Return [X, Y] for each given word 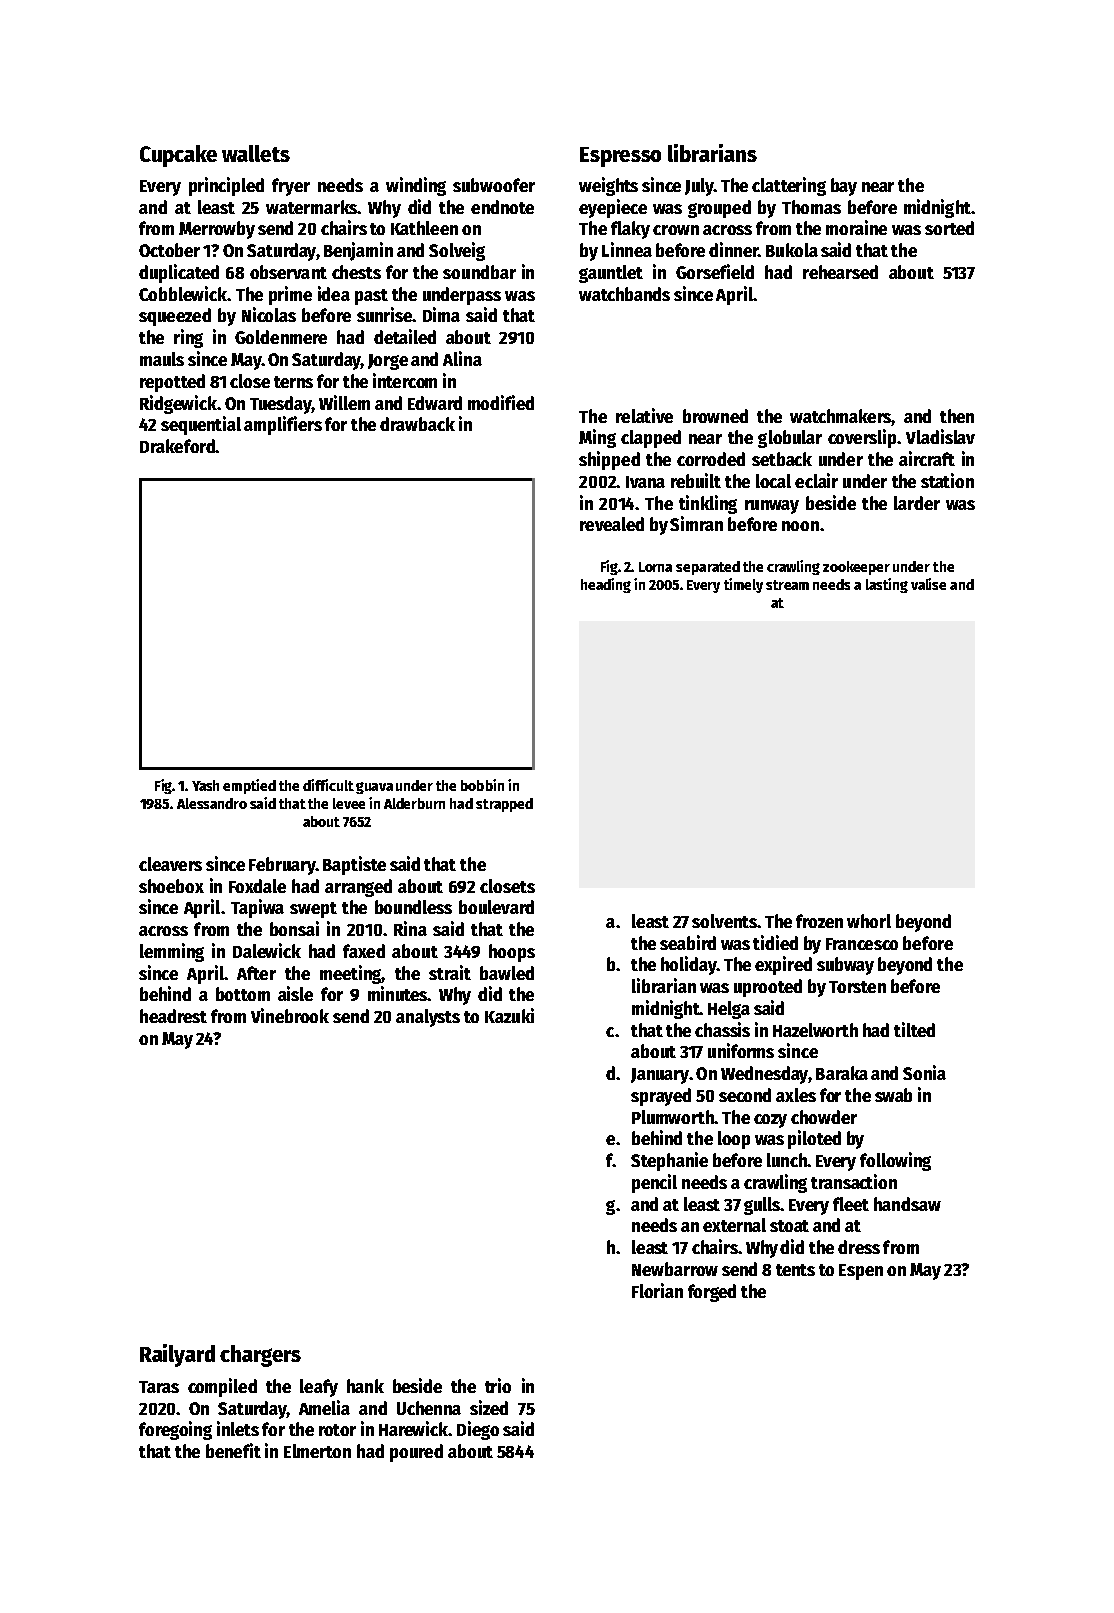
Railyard [177, 1355]
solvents [724, 921]
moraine [856, 227]
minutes [398, 993]
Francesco [862, 944]
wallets [256, 153]
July [699, 187]
